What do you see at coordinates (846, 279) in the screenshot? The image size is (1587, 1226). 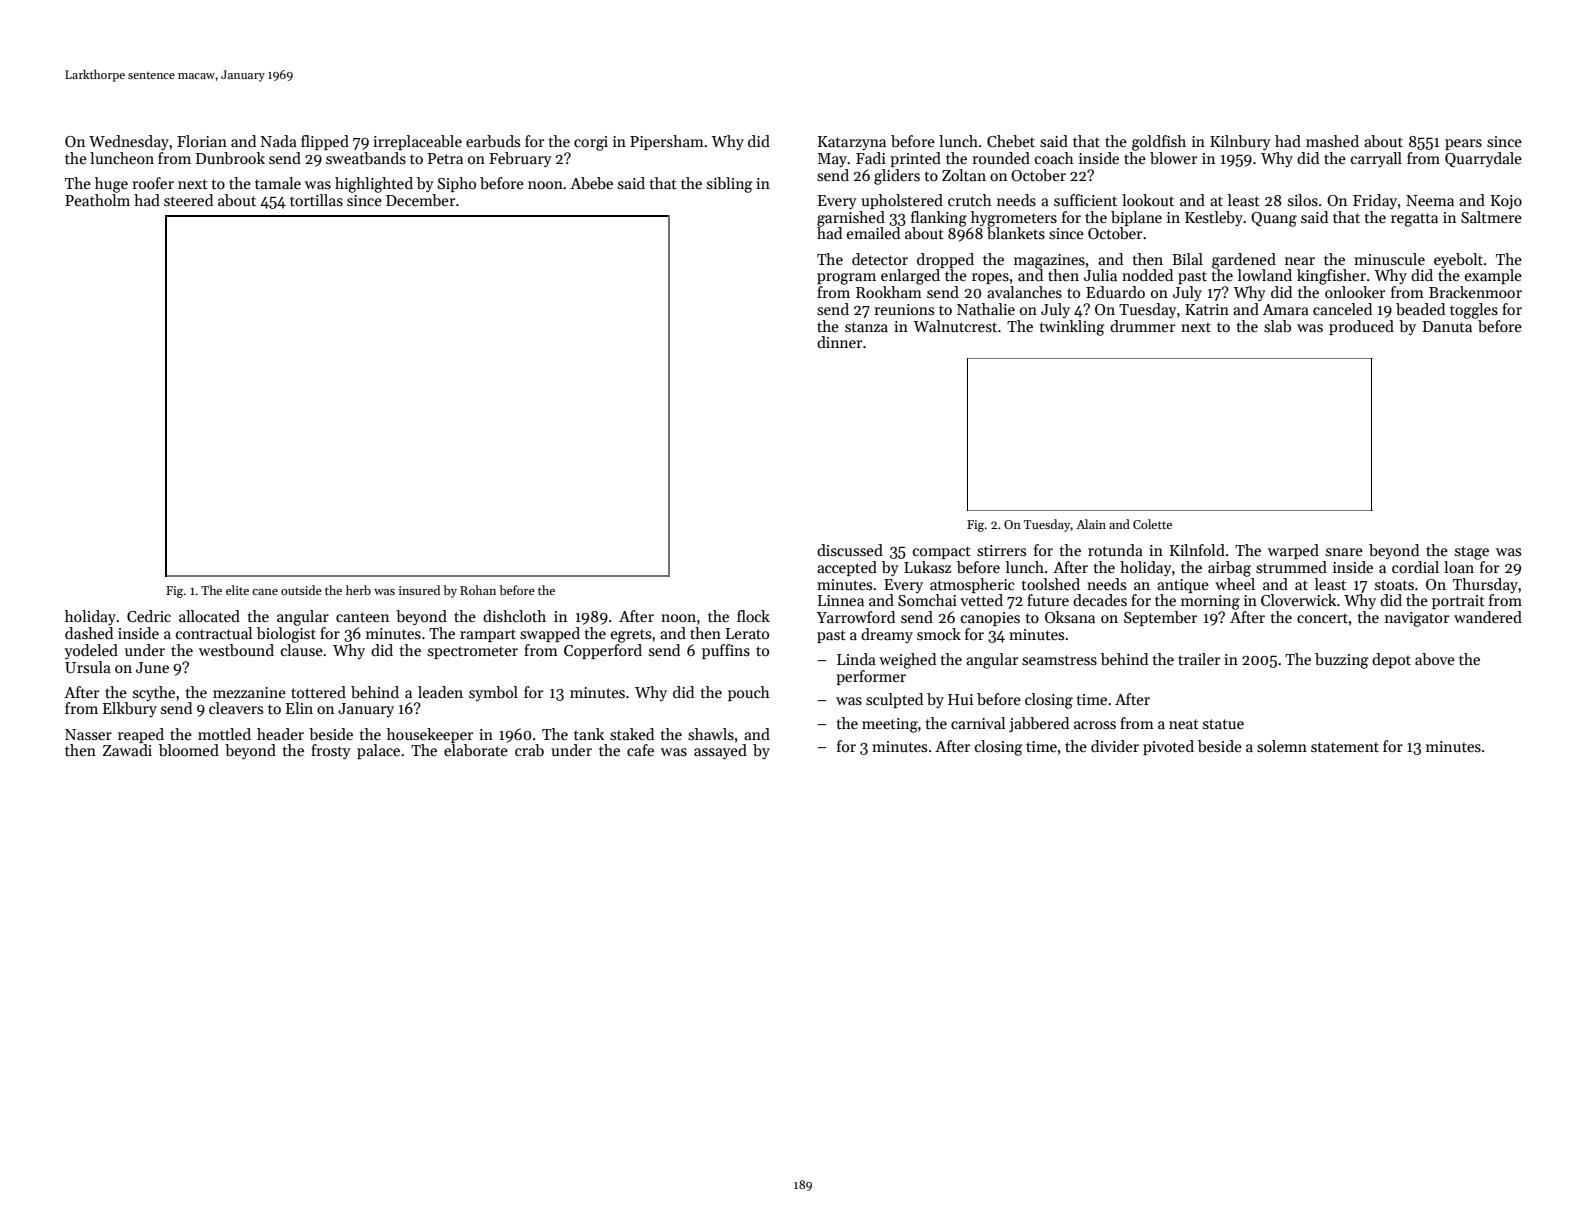 I see `program` at bounding box center [846, 279].
